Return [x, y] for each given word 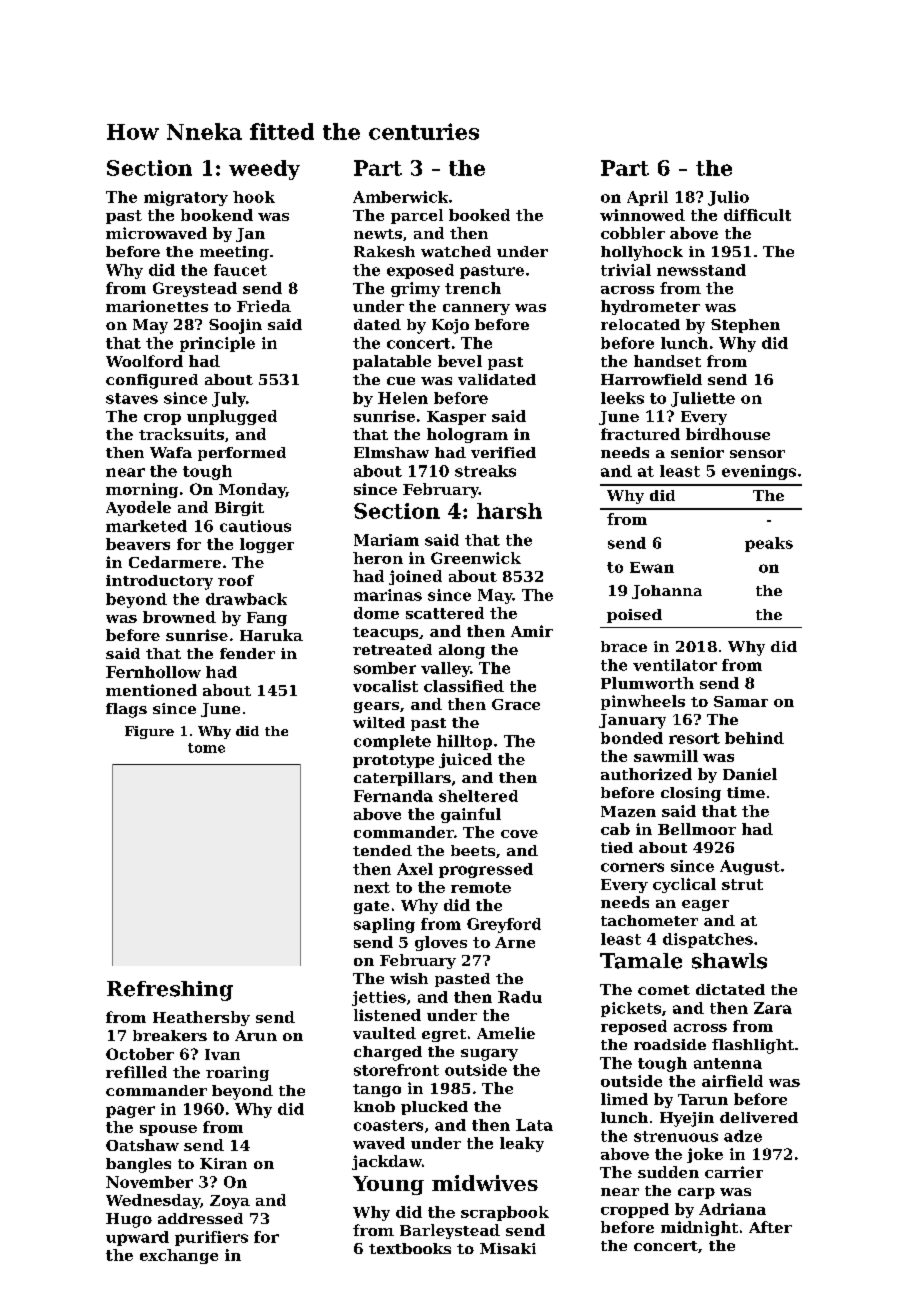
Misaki [508, 1248]
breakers [170, 1035]
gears [376, 707]
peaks [769, 544]
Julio [728, 198]
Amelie [506, 1033]
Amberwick [400, 197]
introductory [159, 582]
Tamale [641, 961]
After [770, 1227]
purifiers [211, 1238]
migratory [186, 198]
